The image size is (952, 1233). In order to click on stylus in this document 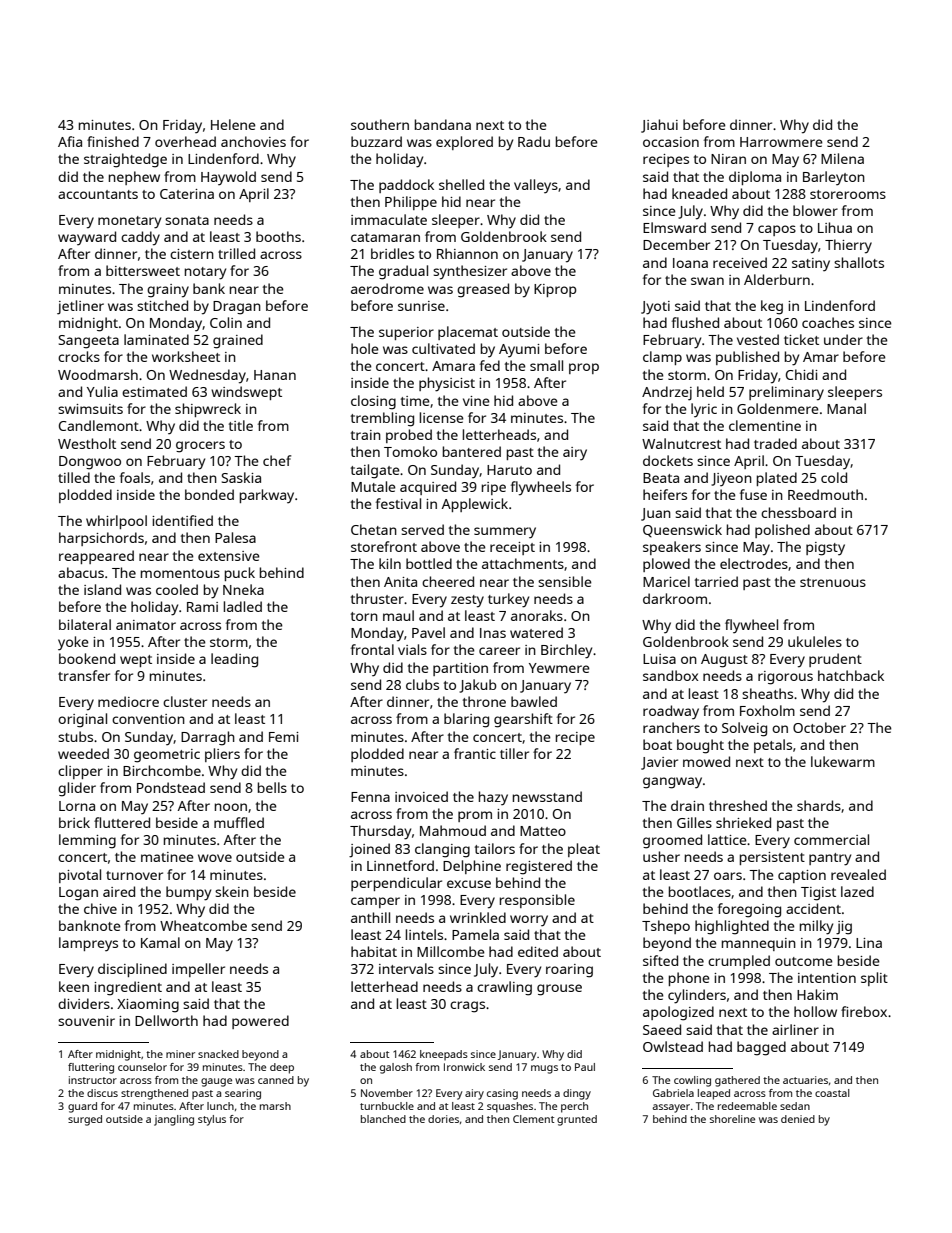, I will do `click(212, 1120)`.
